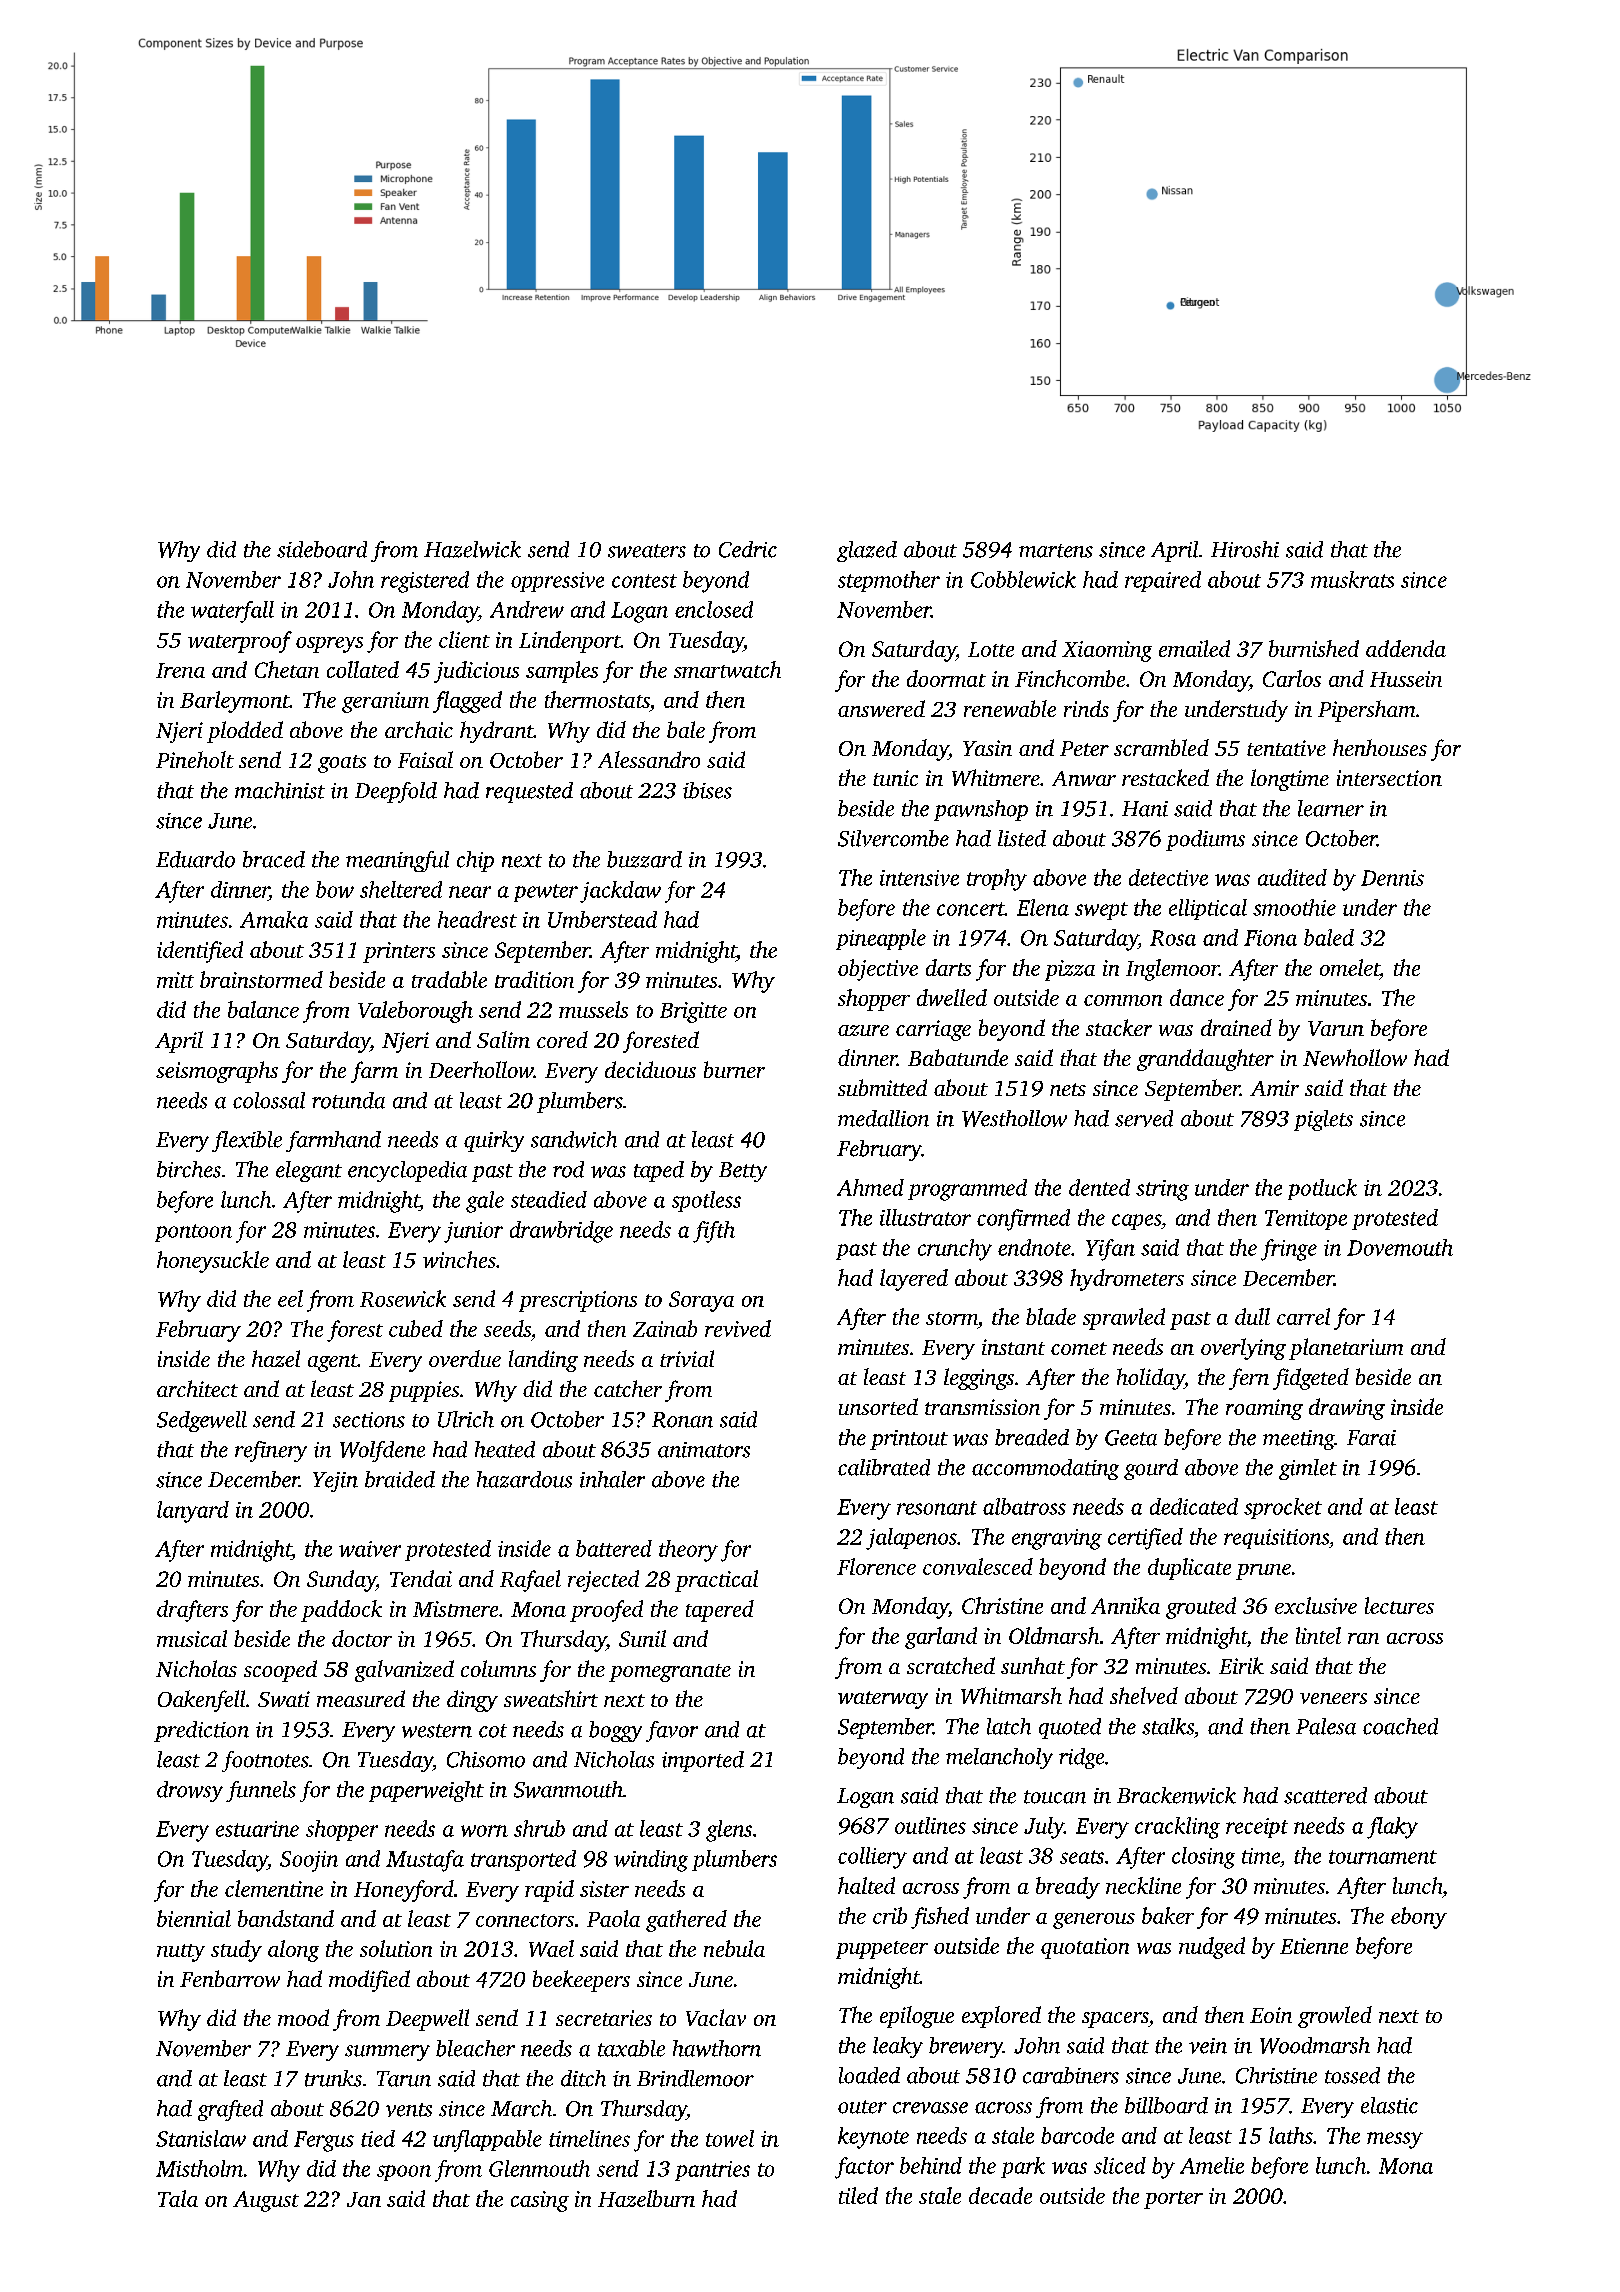  I want to click on learner, so click(1331, 808).
